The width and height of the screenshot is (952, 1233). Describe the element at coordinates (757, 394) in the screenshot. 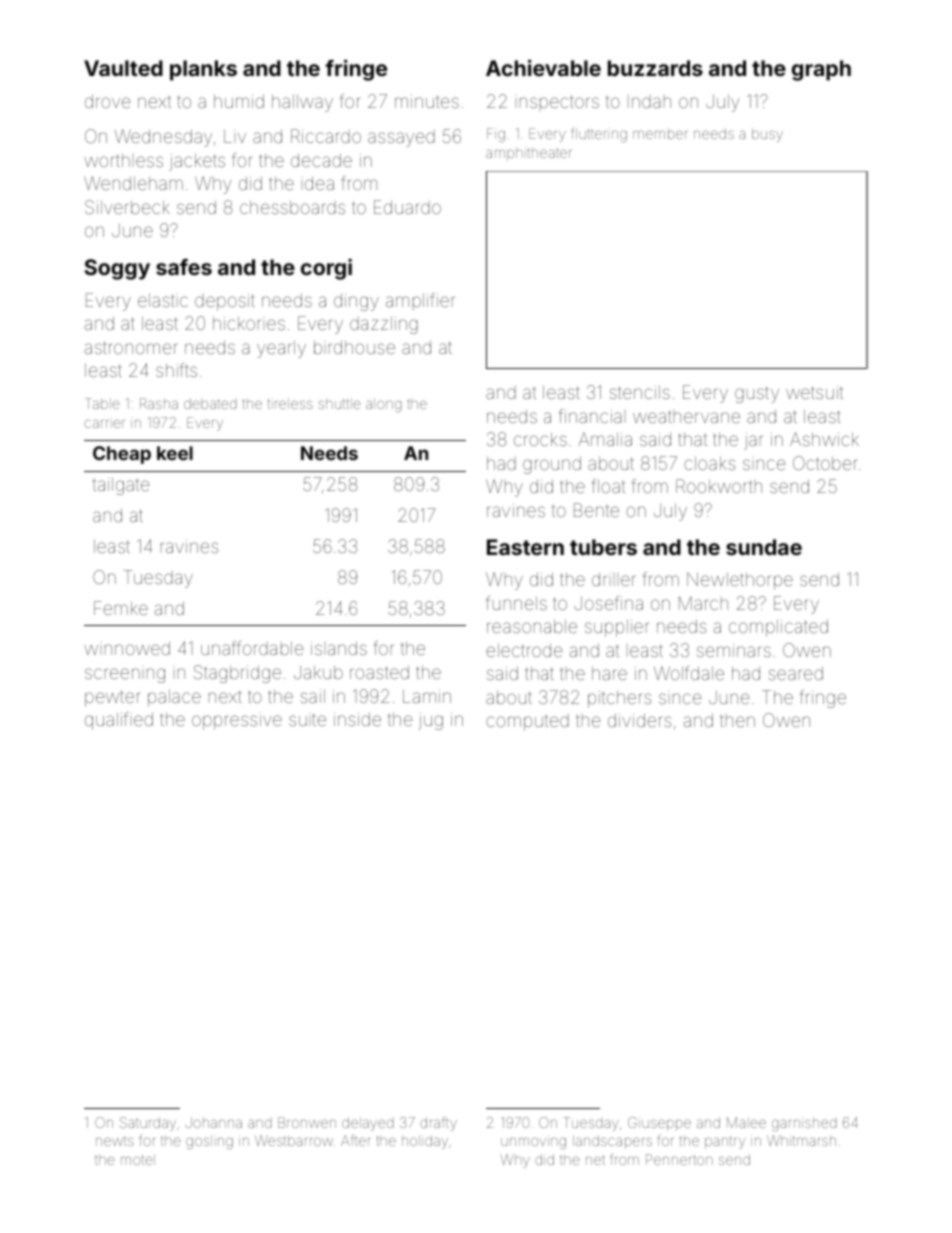

I see `gusty` at that location.
